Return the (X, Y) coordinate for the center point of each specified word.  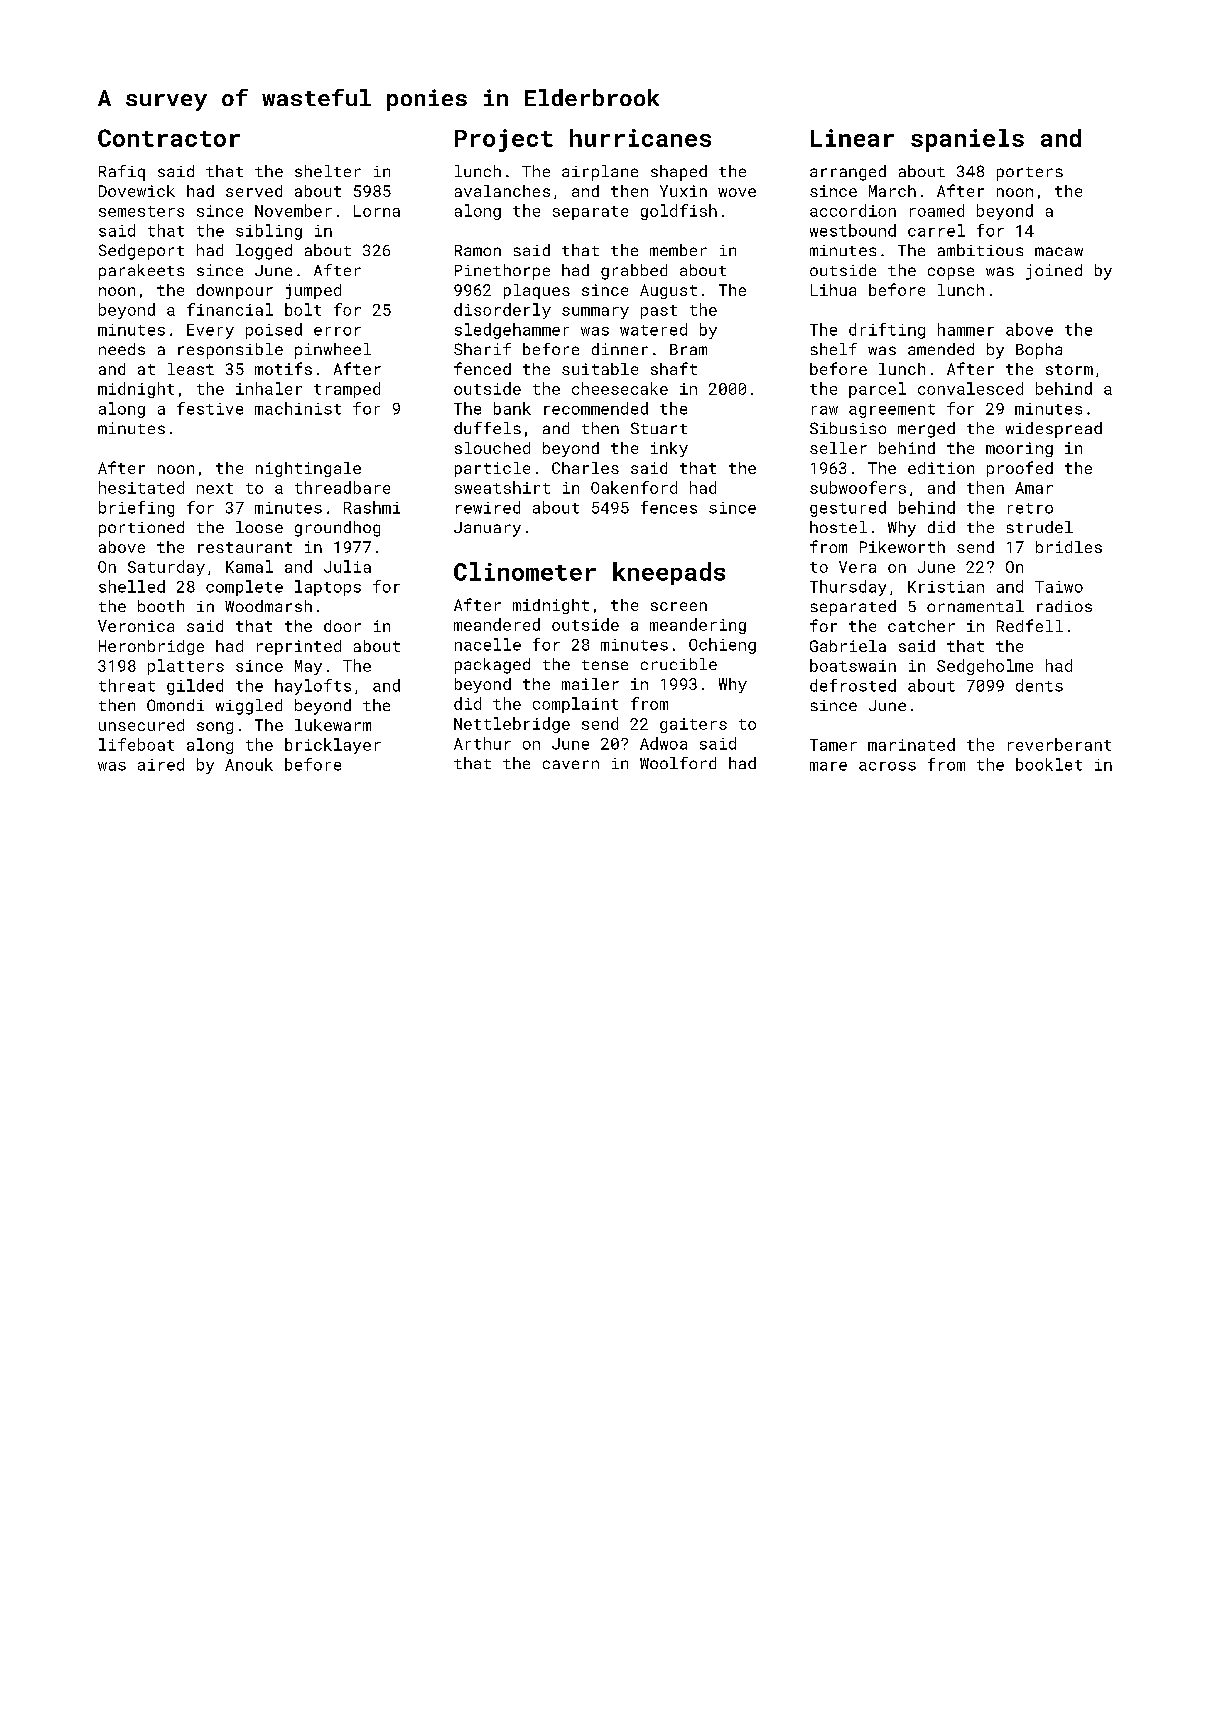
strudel (1040, 527)
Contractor (169, 138)
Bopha (1039, 351)
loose (259, 527)
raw (825, 410)
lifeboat (136, 744)
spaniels (967, 140)
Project (504, 140)
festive (210, 408)
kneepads (669, 573)
